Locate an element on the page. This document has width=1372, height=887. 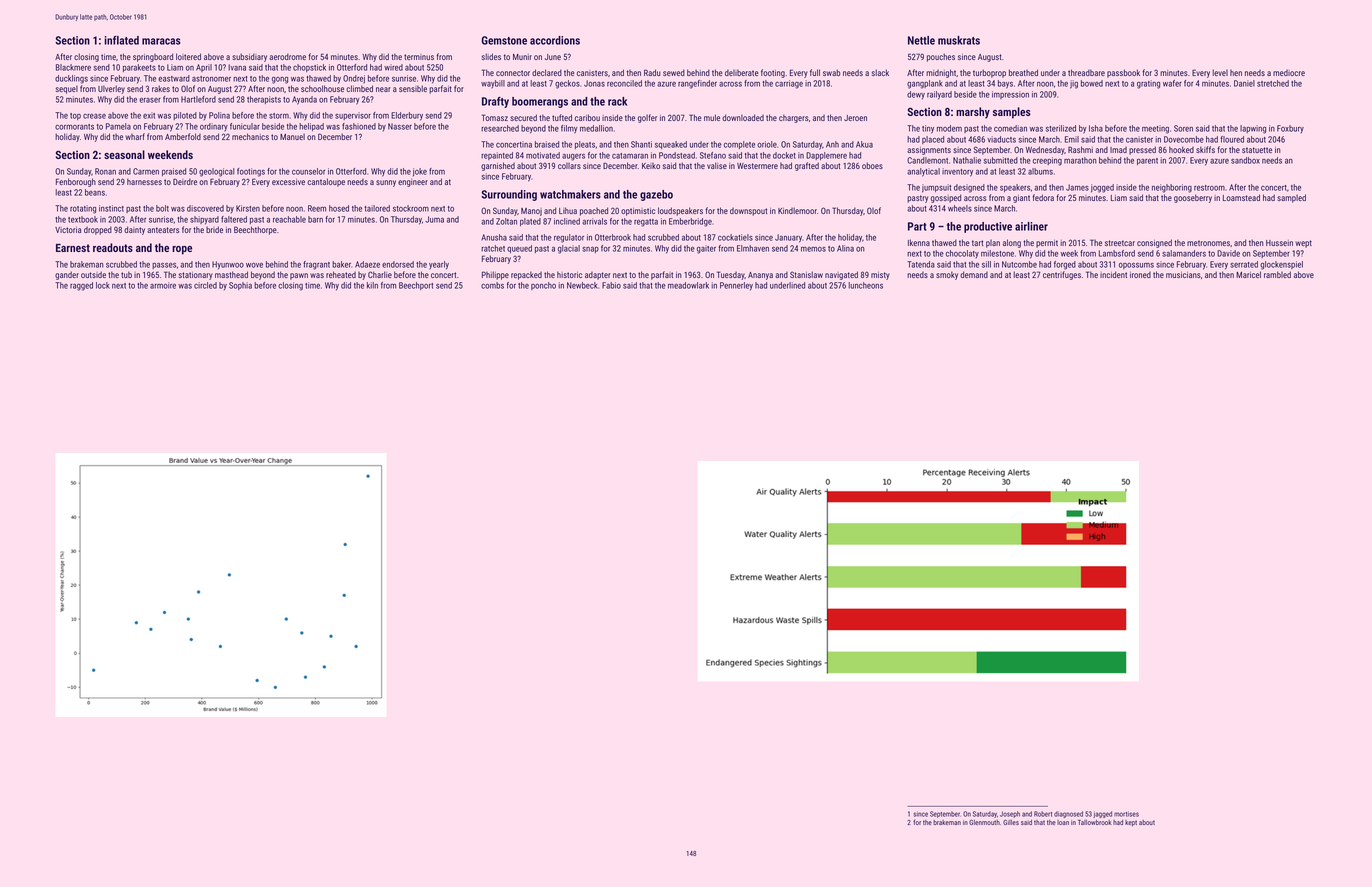
centrifuges is located at coordinates (1062, 275).
